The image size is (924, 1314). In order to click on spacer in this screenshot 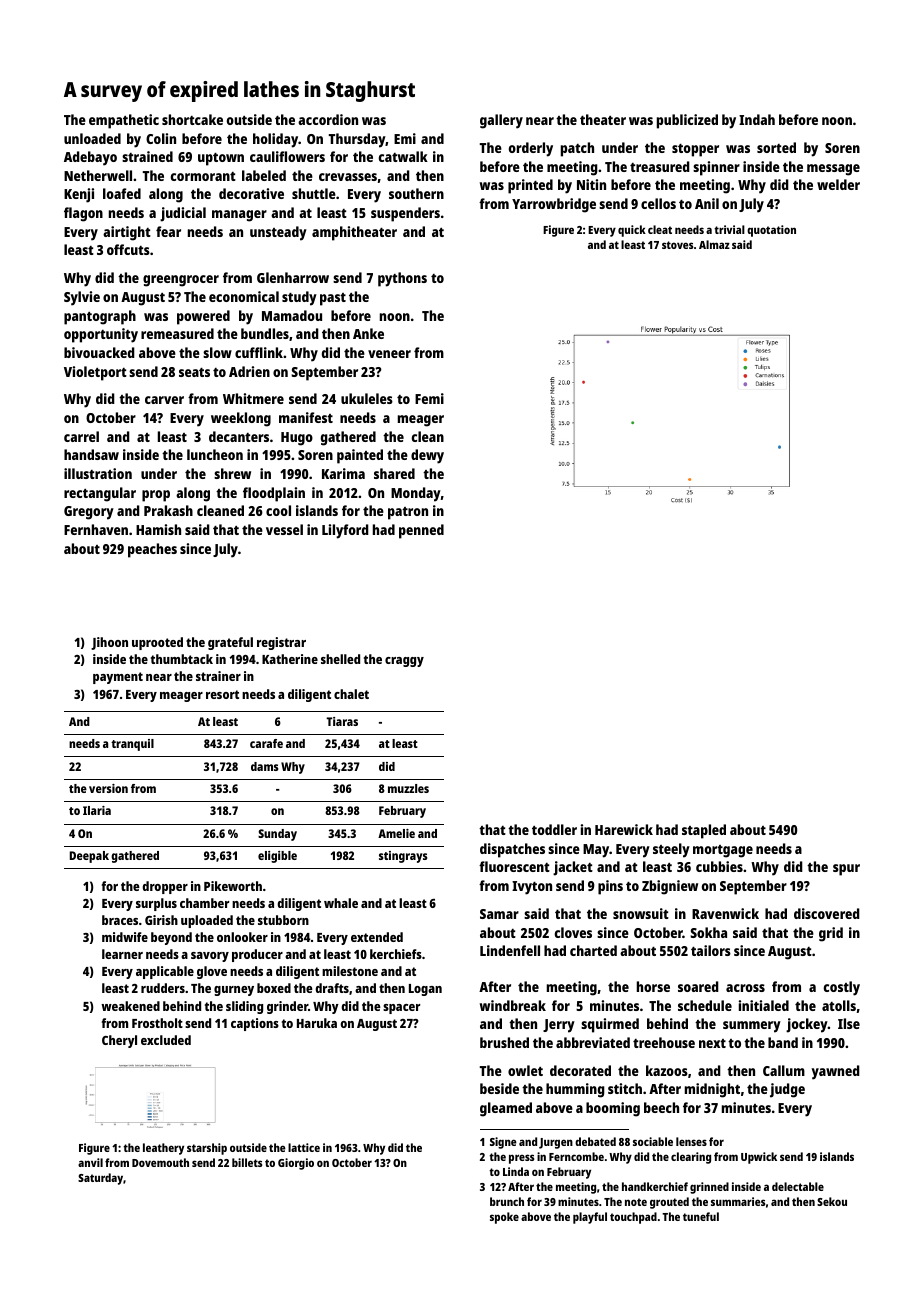, I will do `click(401, 1009)`.
